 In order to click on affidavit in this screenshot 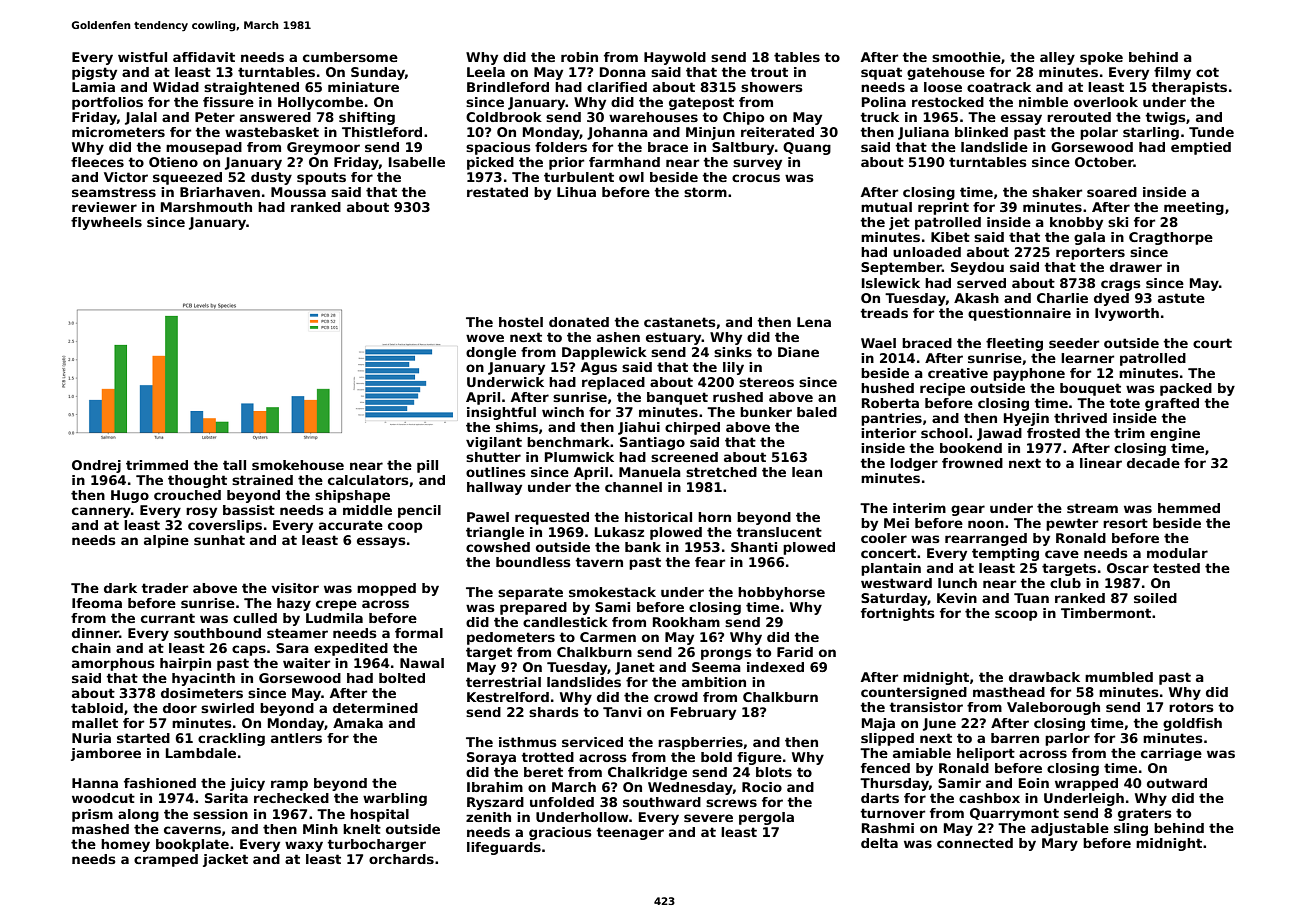, I will do `click(204, 57)`.
